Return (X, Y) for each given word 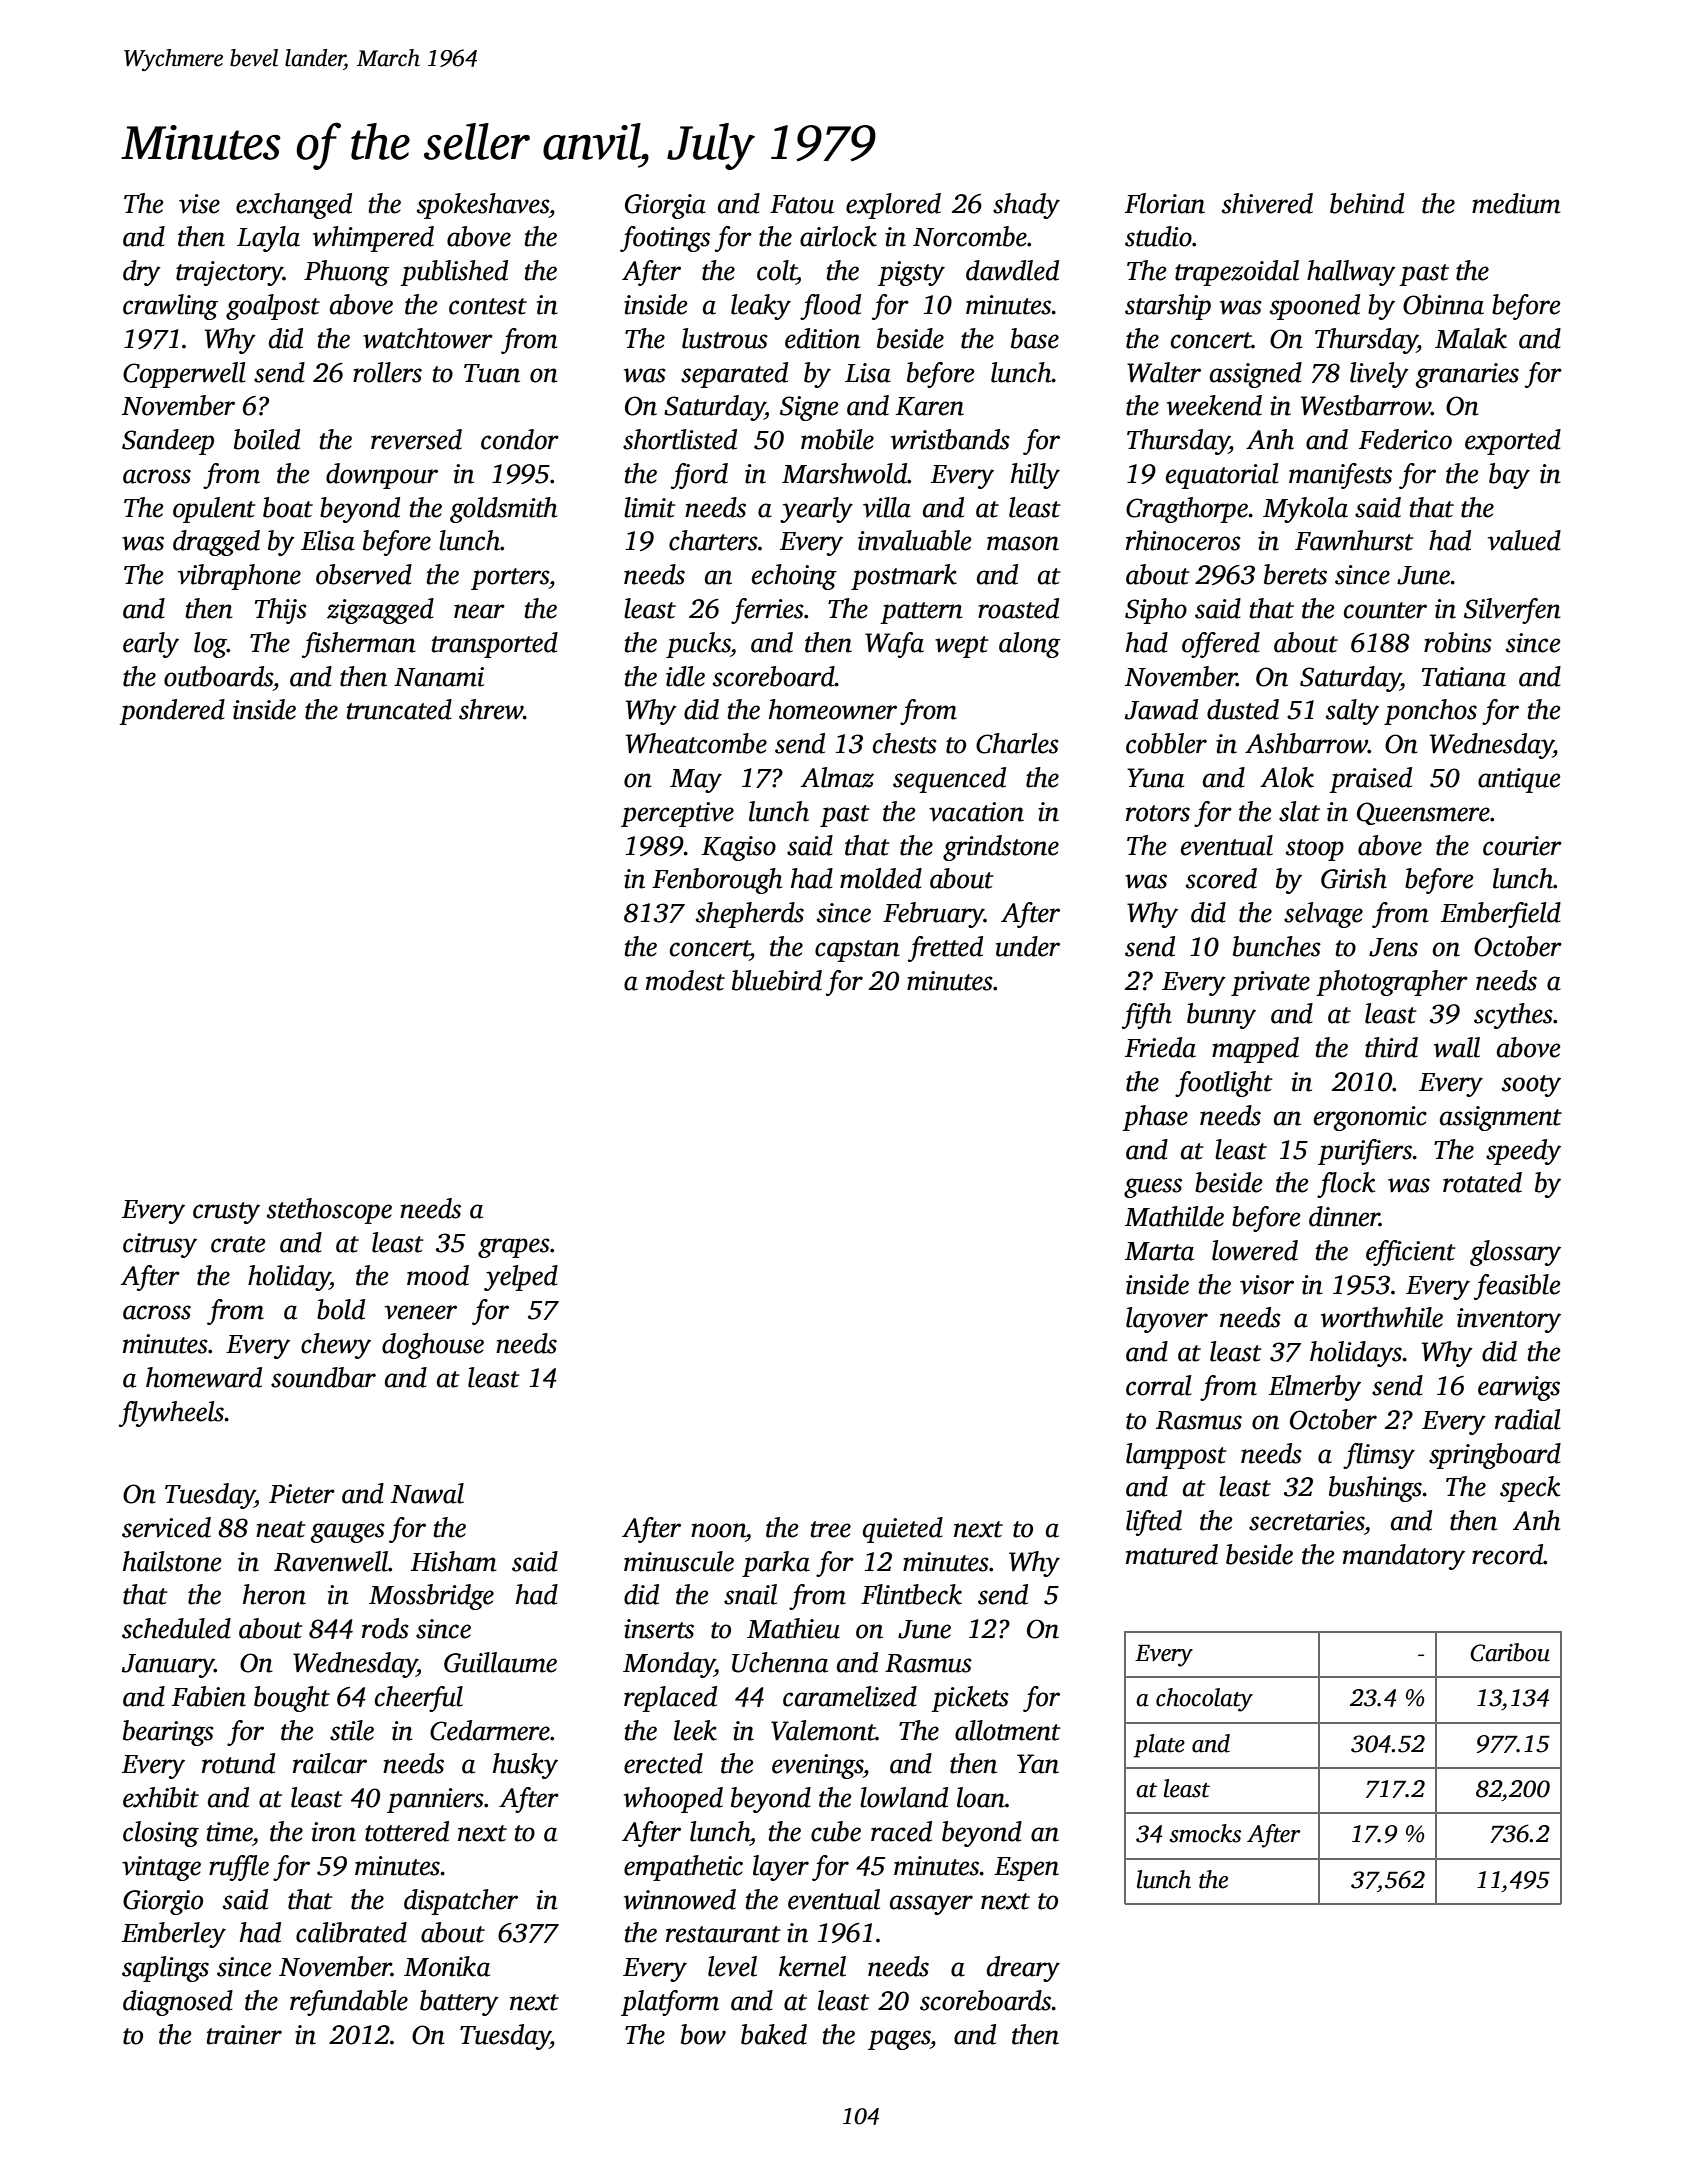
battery (459, 2003)
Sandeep (168, 442)
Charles (1017, 743)
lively (1379, 375)
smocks (1205, 1833)
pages (899, 2040)
